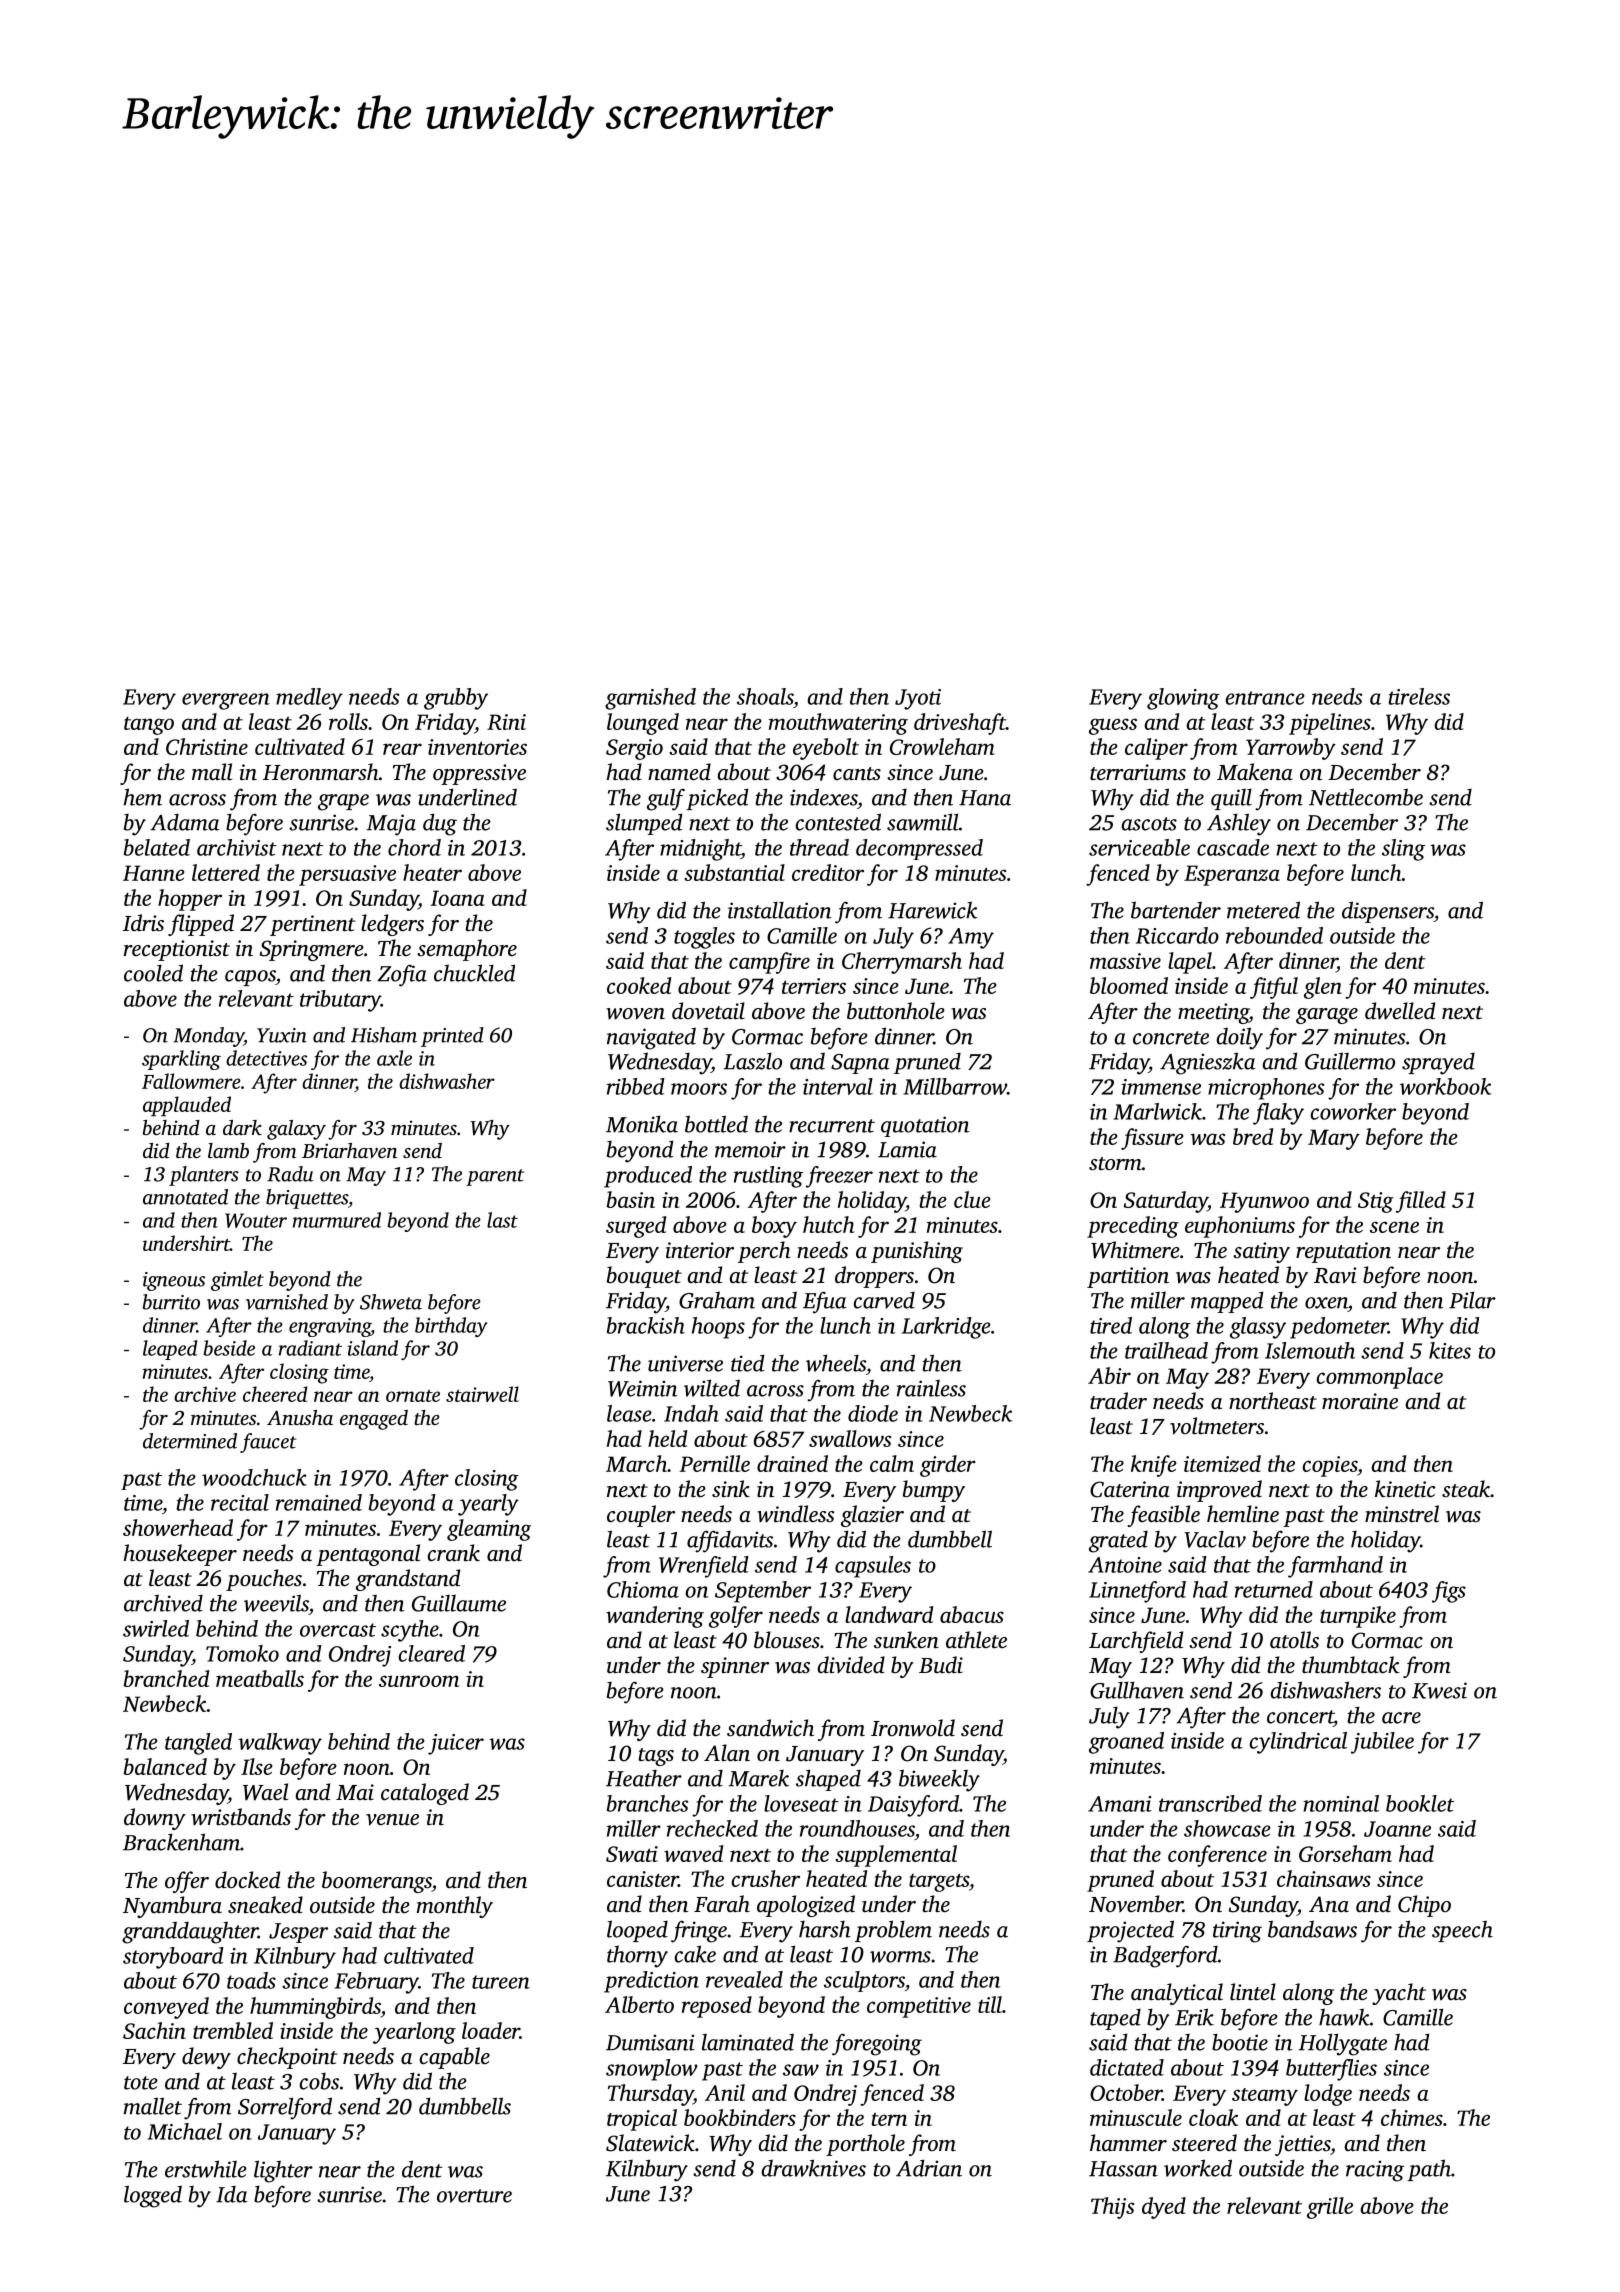 The width and height of the screenshot is (1620, 2292). Describe the element at coordinates (1264, 1202) in the screenshot. I see `Hyunwoo` at that location.
